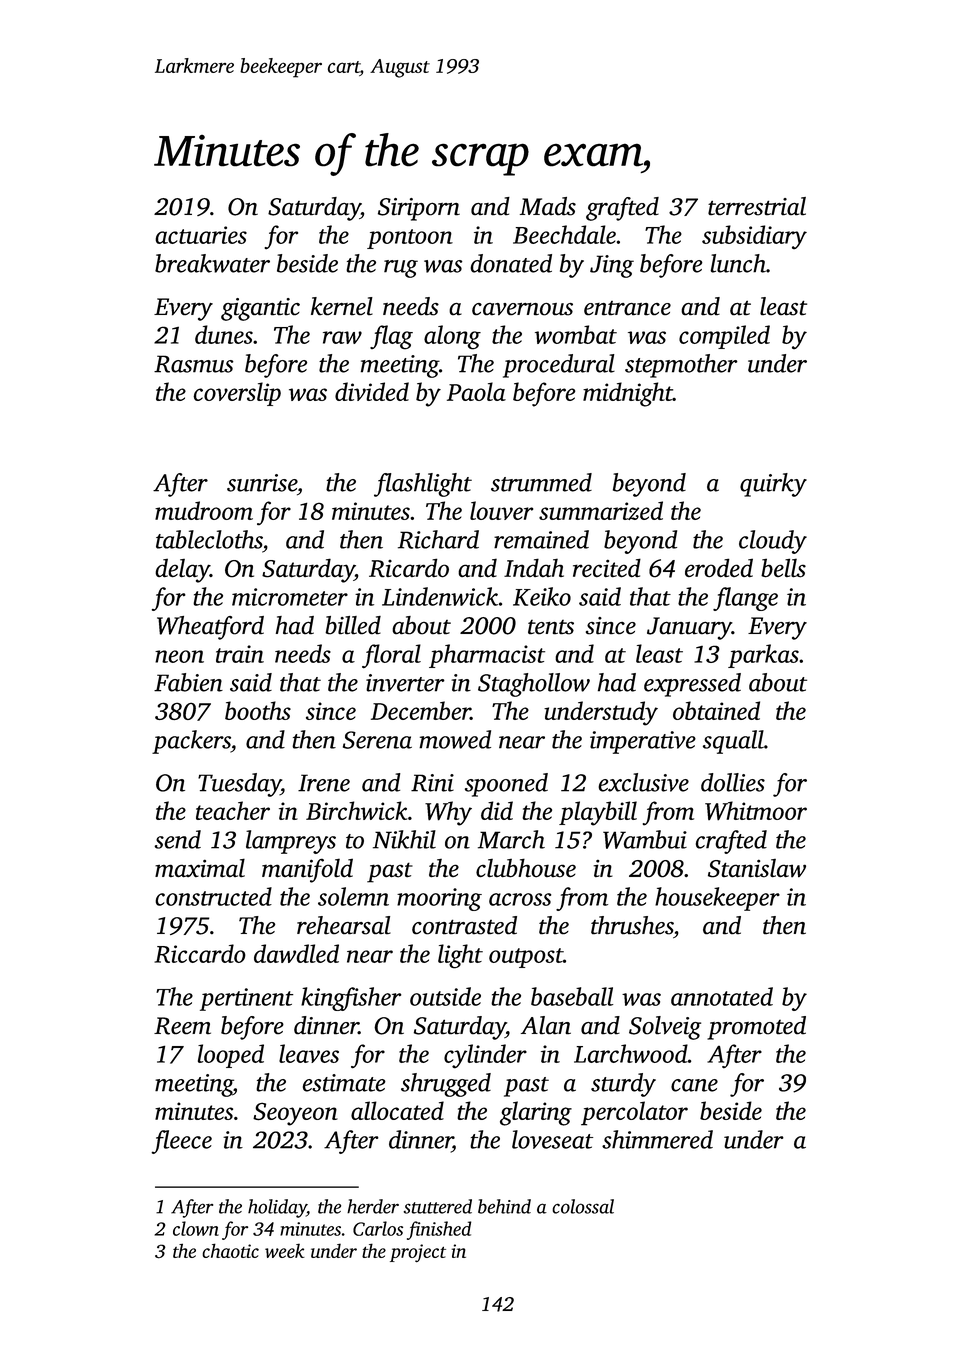 This page has width=961, height=1364. Describe the element at coordinates (188, 682) in the page. I see `Fabien` at that location.
